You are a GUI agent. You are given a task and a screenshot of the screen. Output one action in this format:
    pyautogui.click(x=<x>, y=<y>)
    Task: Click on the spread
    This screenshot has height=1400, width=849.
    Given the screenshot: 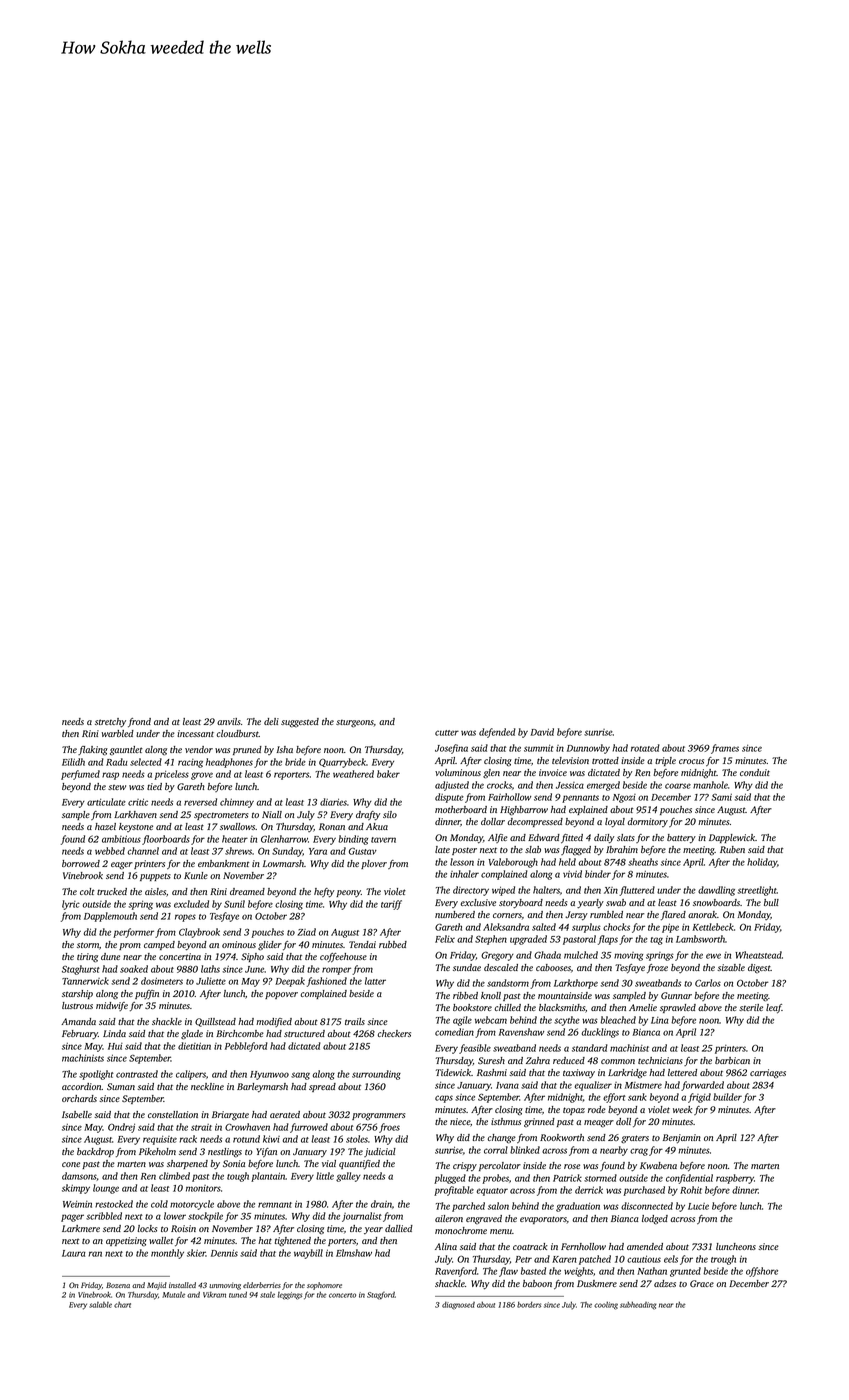 What is the action you would take?
    pyautogui.click(x=322, y=1087)
